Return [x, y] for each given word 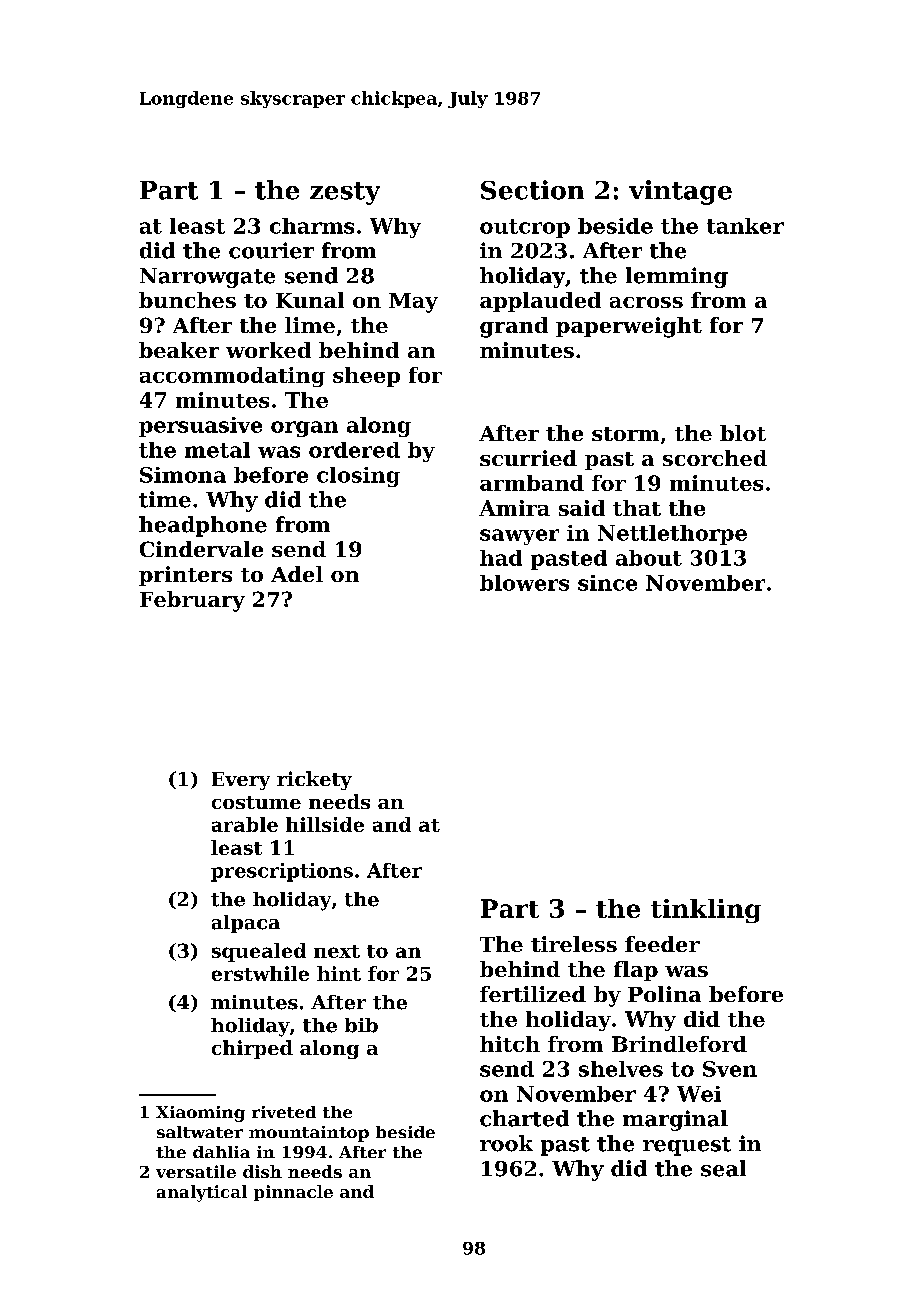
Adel [297, 574]
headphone [203, 526]
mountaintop [309, 1134]
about [649, 558]
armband [532, 483]
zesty [345, 193]
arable [245, 824]
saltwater [200, 1132]
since [607, 583]
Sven [730, 1069]
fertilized [533, 994]
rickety [314, 780]
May [413, 303]
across [646, 302]
